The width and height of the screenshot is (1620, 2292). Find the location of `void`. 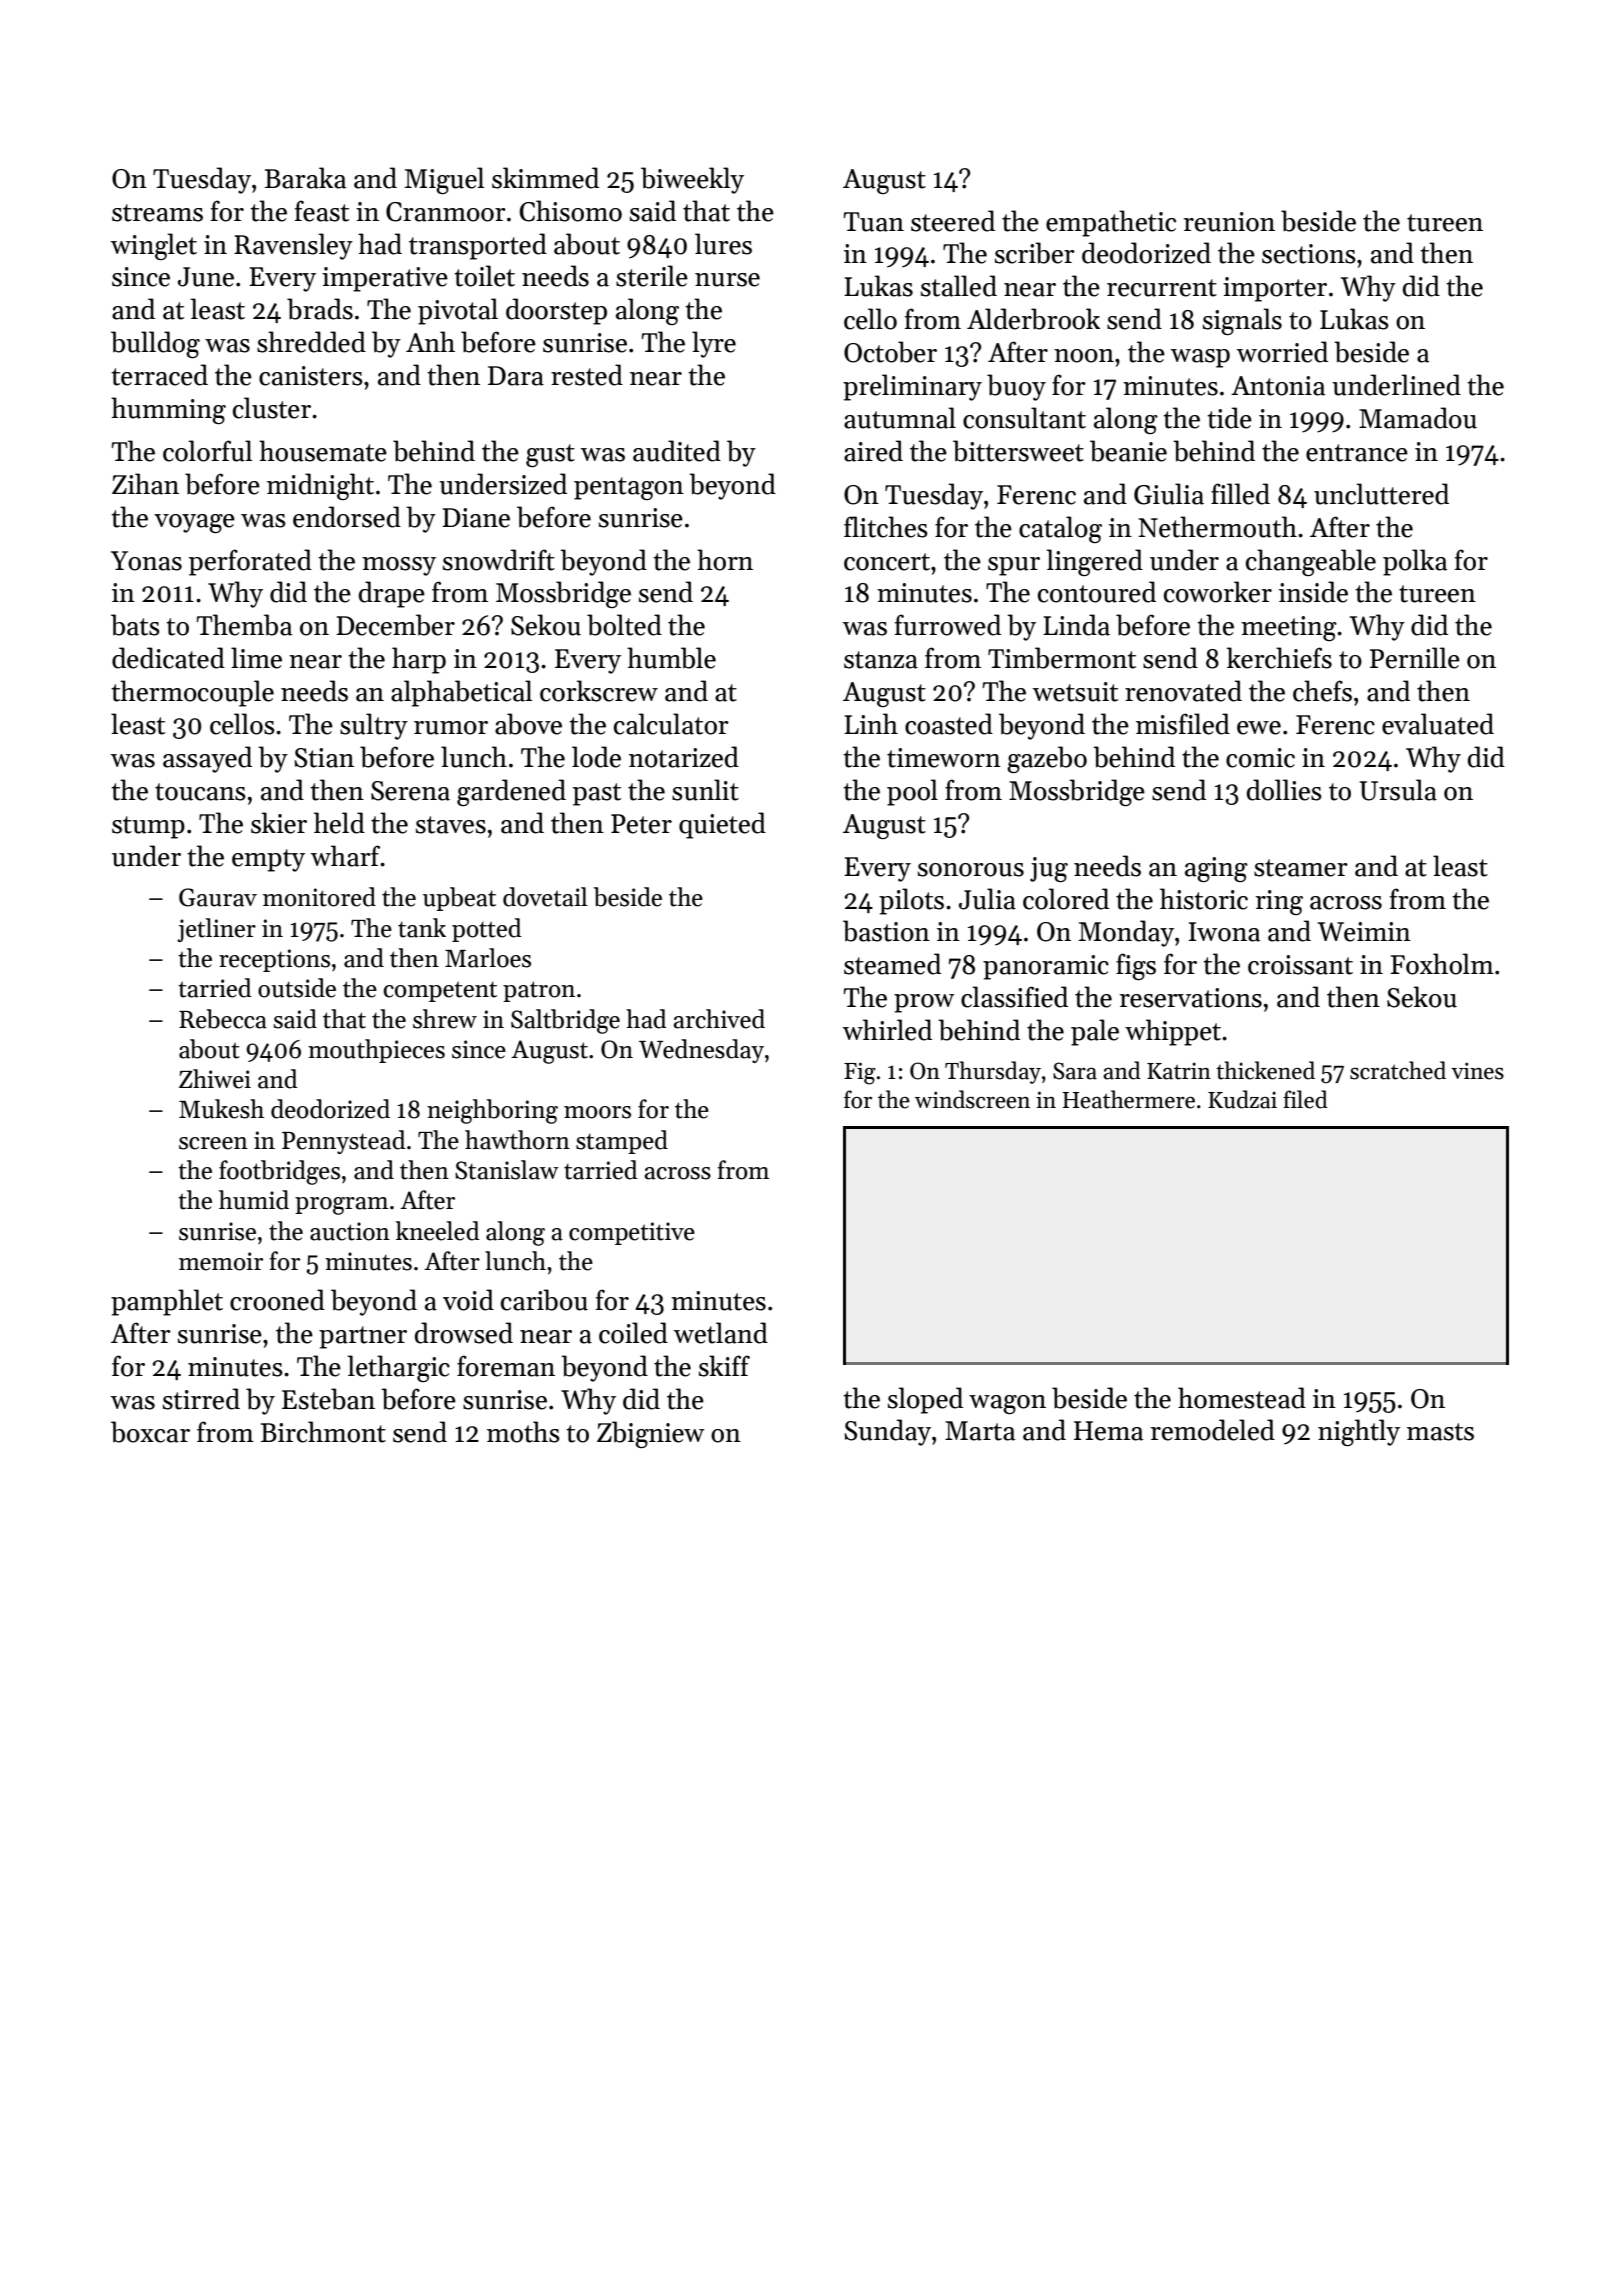

void is located at coordinates (468, 1300).
